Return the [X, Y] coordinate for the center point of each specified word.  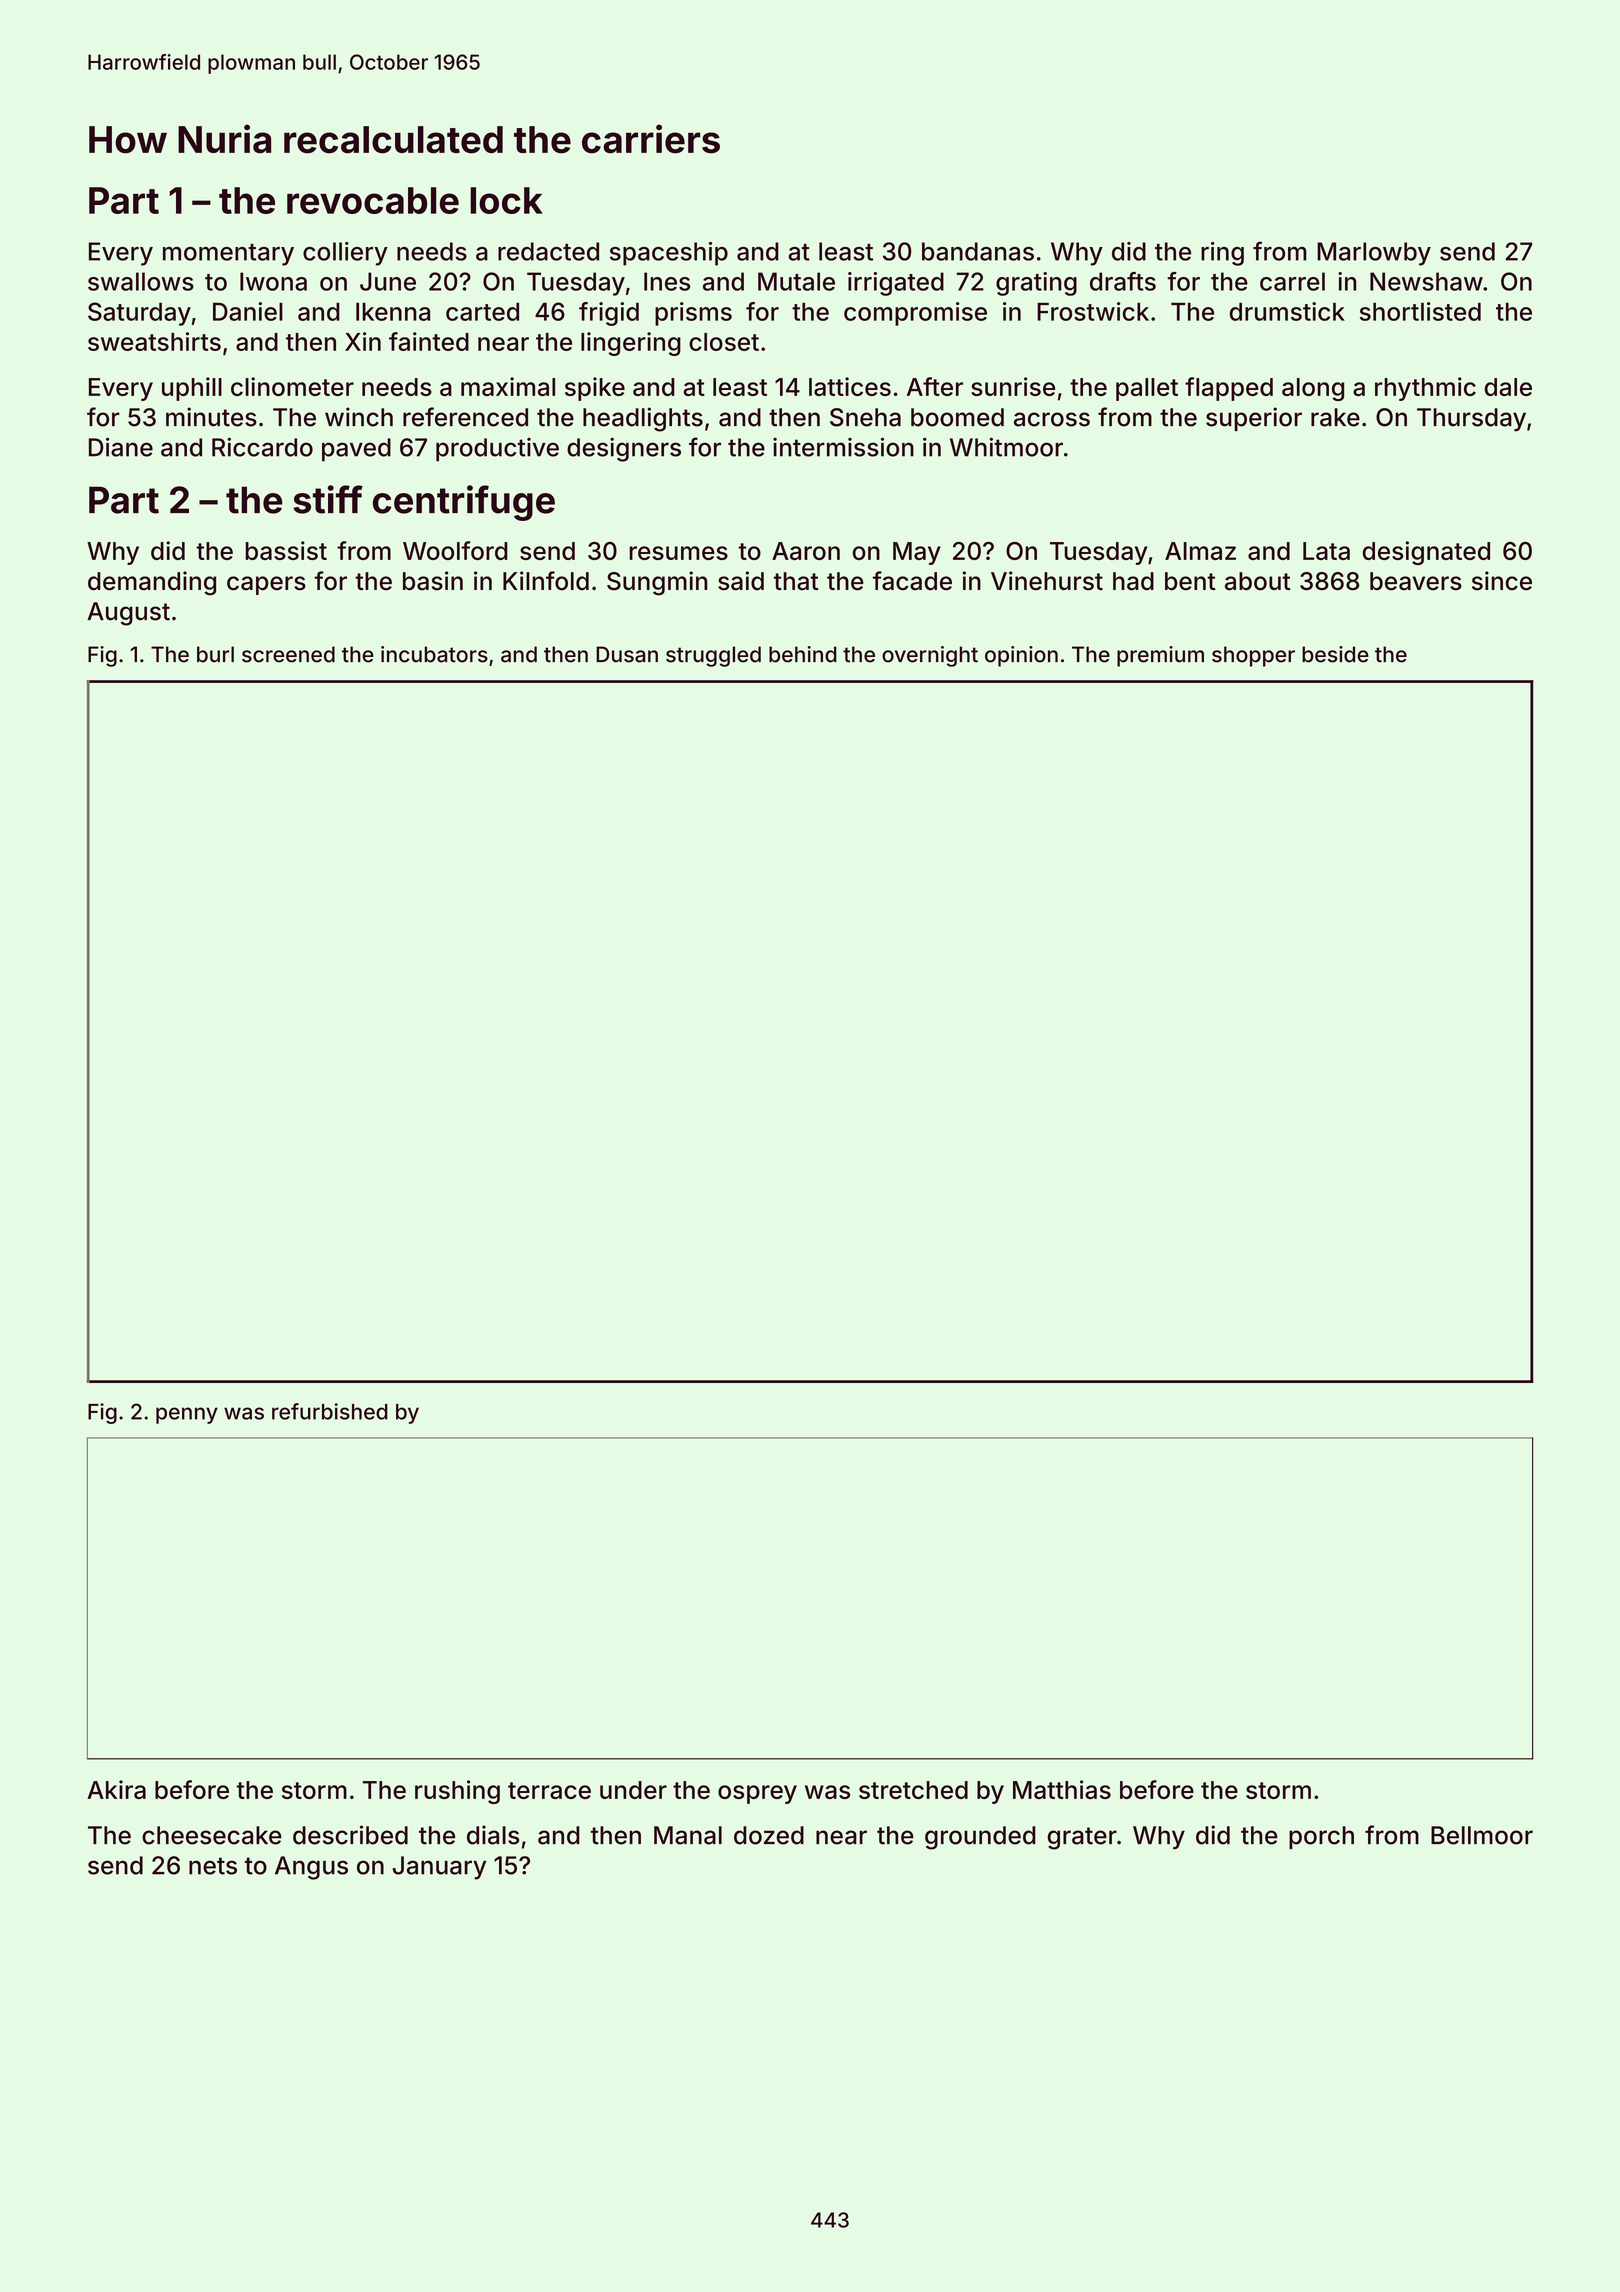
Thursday [1471, 419]
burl [215, 654]
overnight [930, 656]
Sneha [865, 417]
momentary [228, 255]
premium [1160, 656]
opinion [1021, 656]
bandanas [978, 251]
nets [213, 1866]
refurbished [330, 1411]
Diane [121, 447]
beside [1335, 654]
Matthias [1062, 1789]
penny [187, 1415]
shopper [1253, 656]
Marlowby [1374, 254]
